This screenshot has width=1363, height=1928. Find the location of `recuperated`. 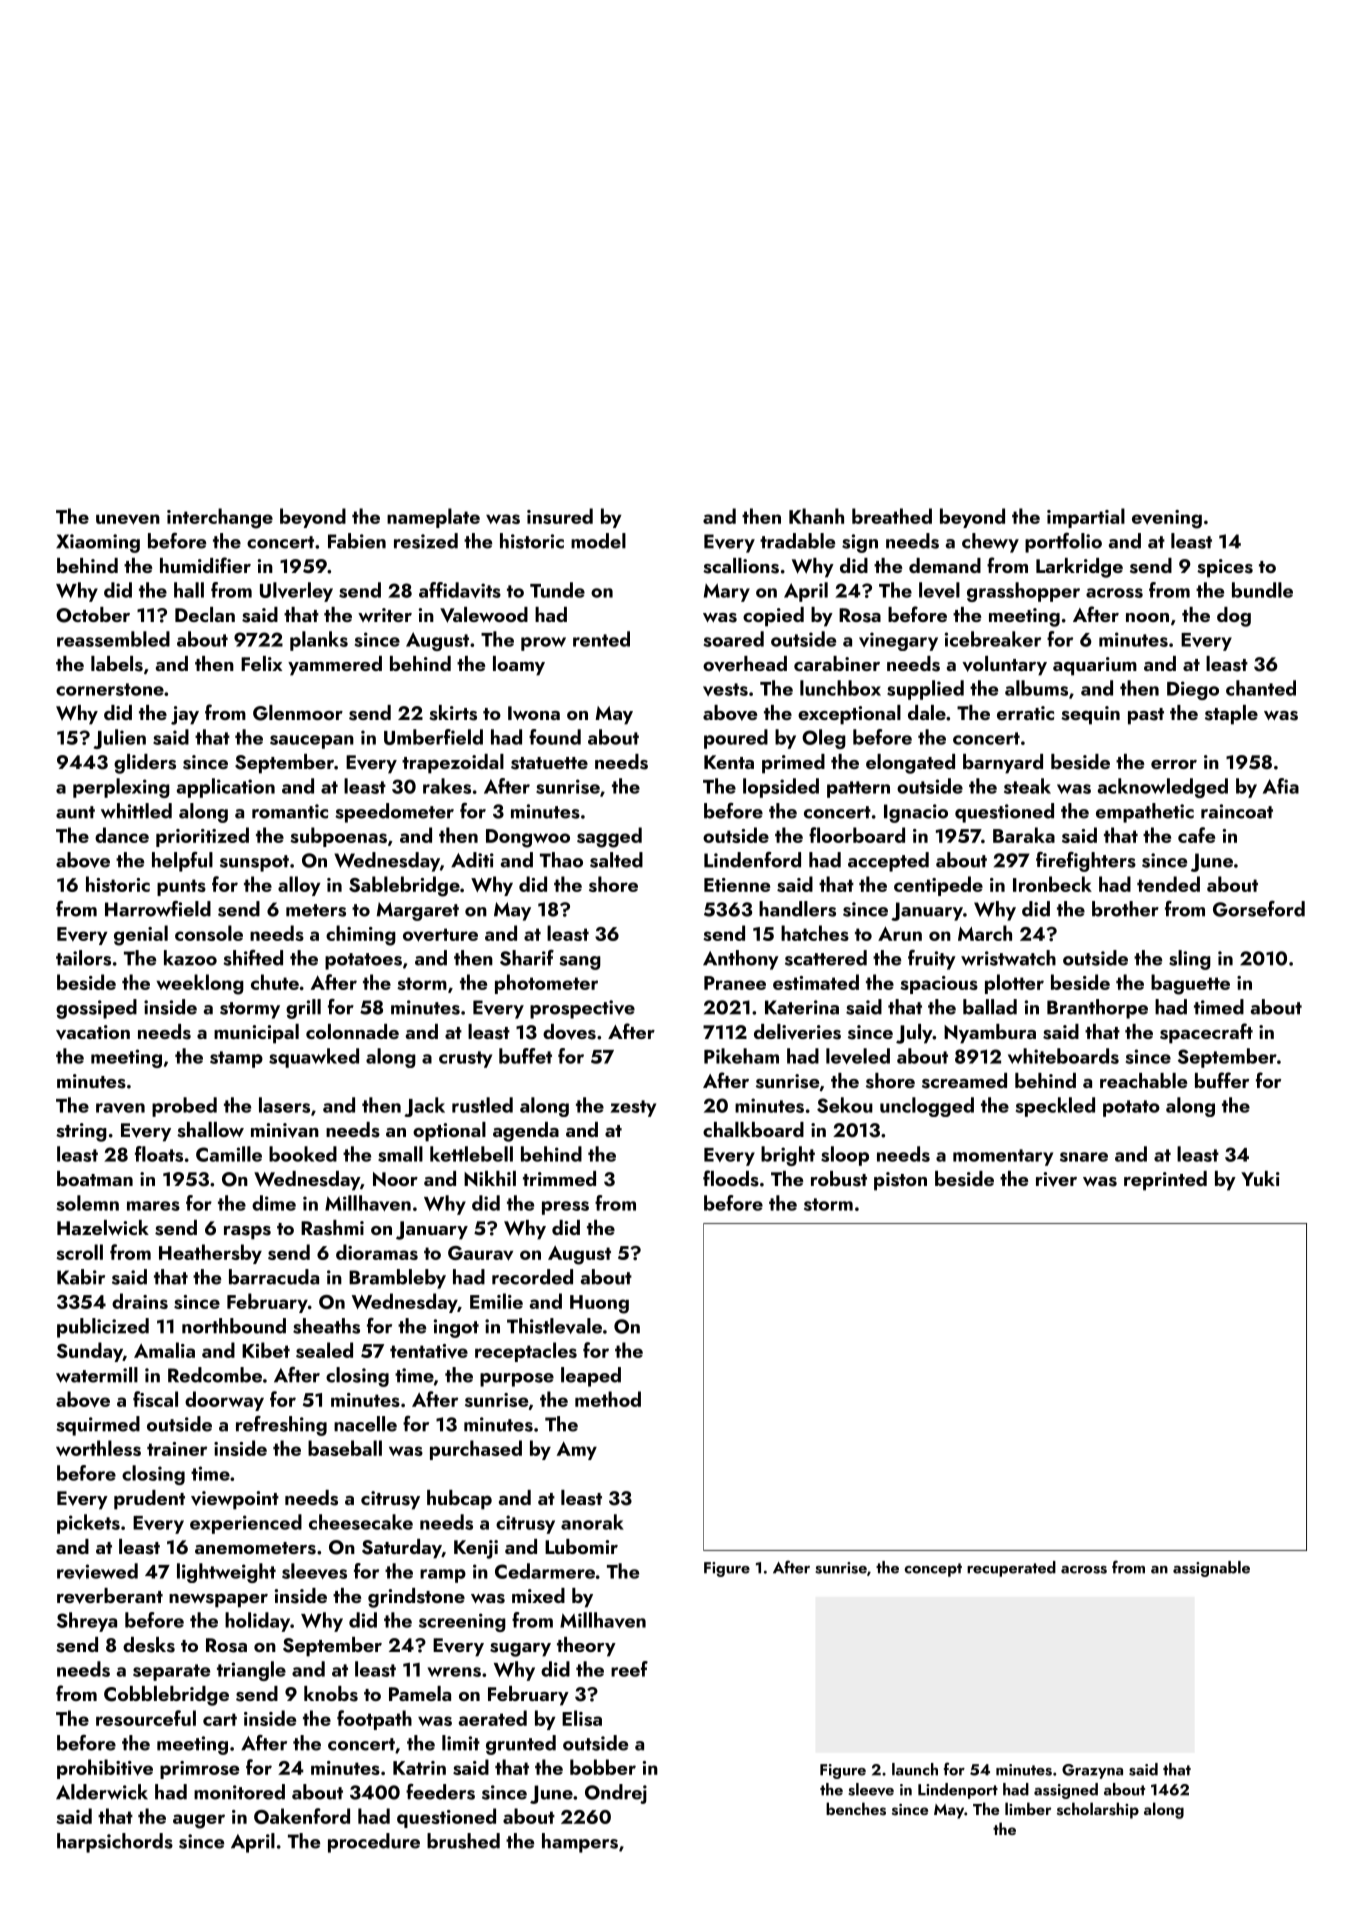

recuperated is located at coordinates (1011, 1569).
